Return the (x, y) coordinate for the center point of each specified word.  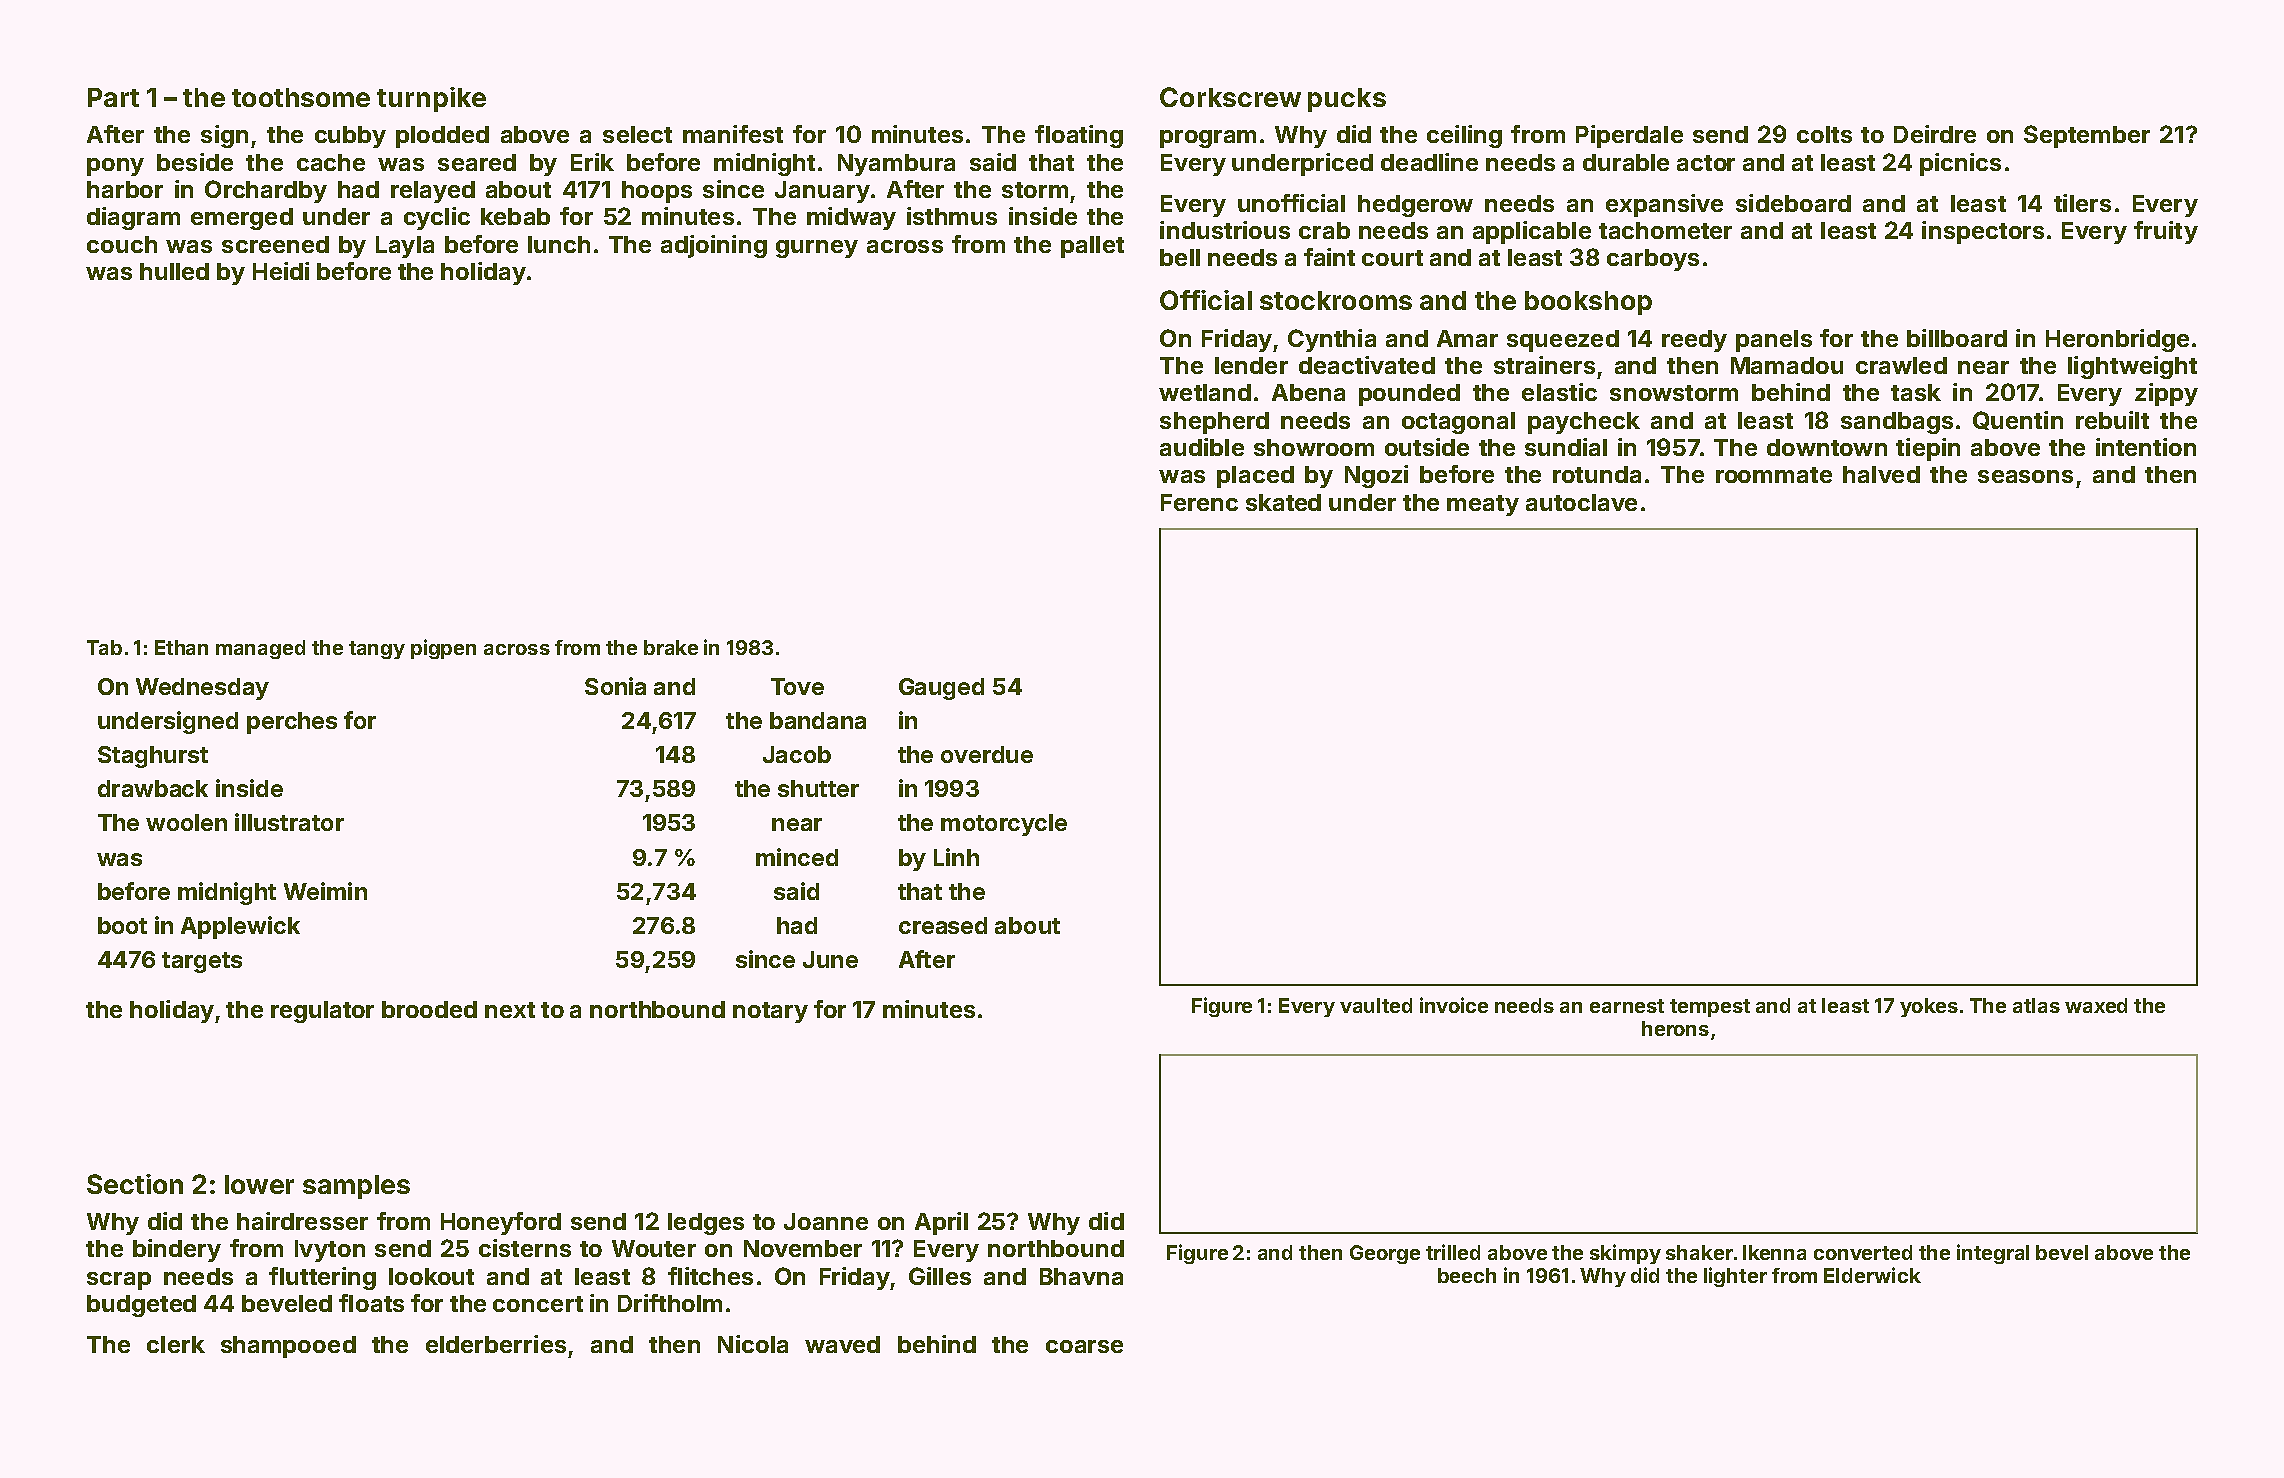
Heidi (281, 271)
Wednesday (202, 689)
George (1385, 1254)
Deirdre (1935, 134)
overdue (987, 754)
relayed (433, 192)
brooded (429, 1009)
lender (1251, 365)
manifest (733, 134)
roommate (1774, 475)
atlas (2036, 1005)
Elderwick (1872, 1275)
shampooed (288, 1347)
